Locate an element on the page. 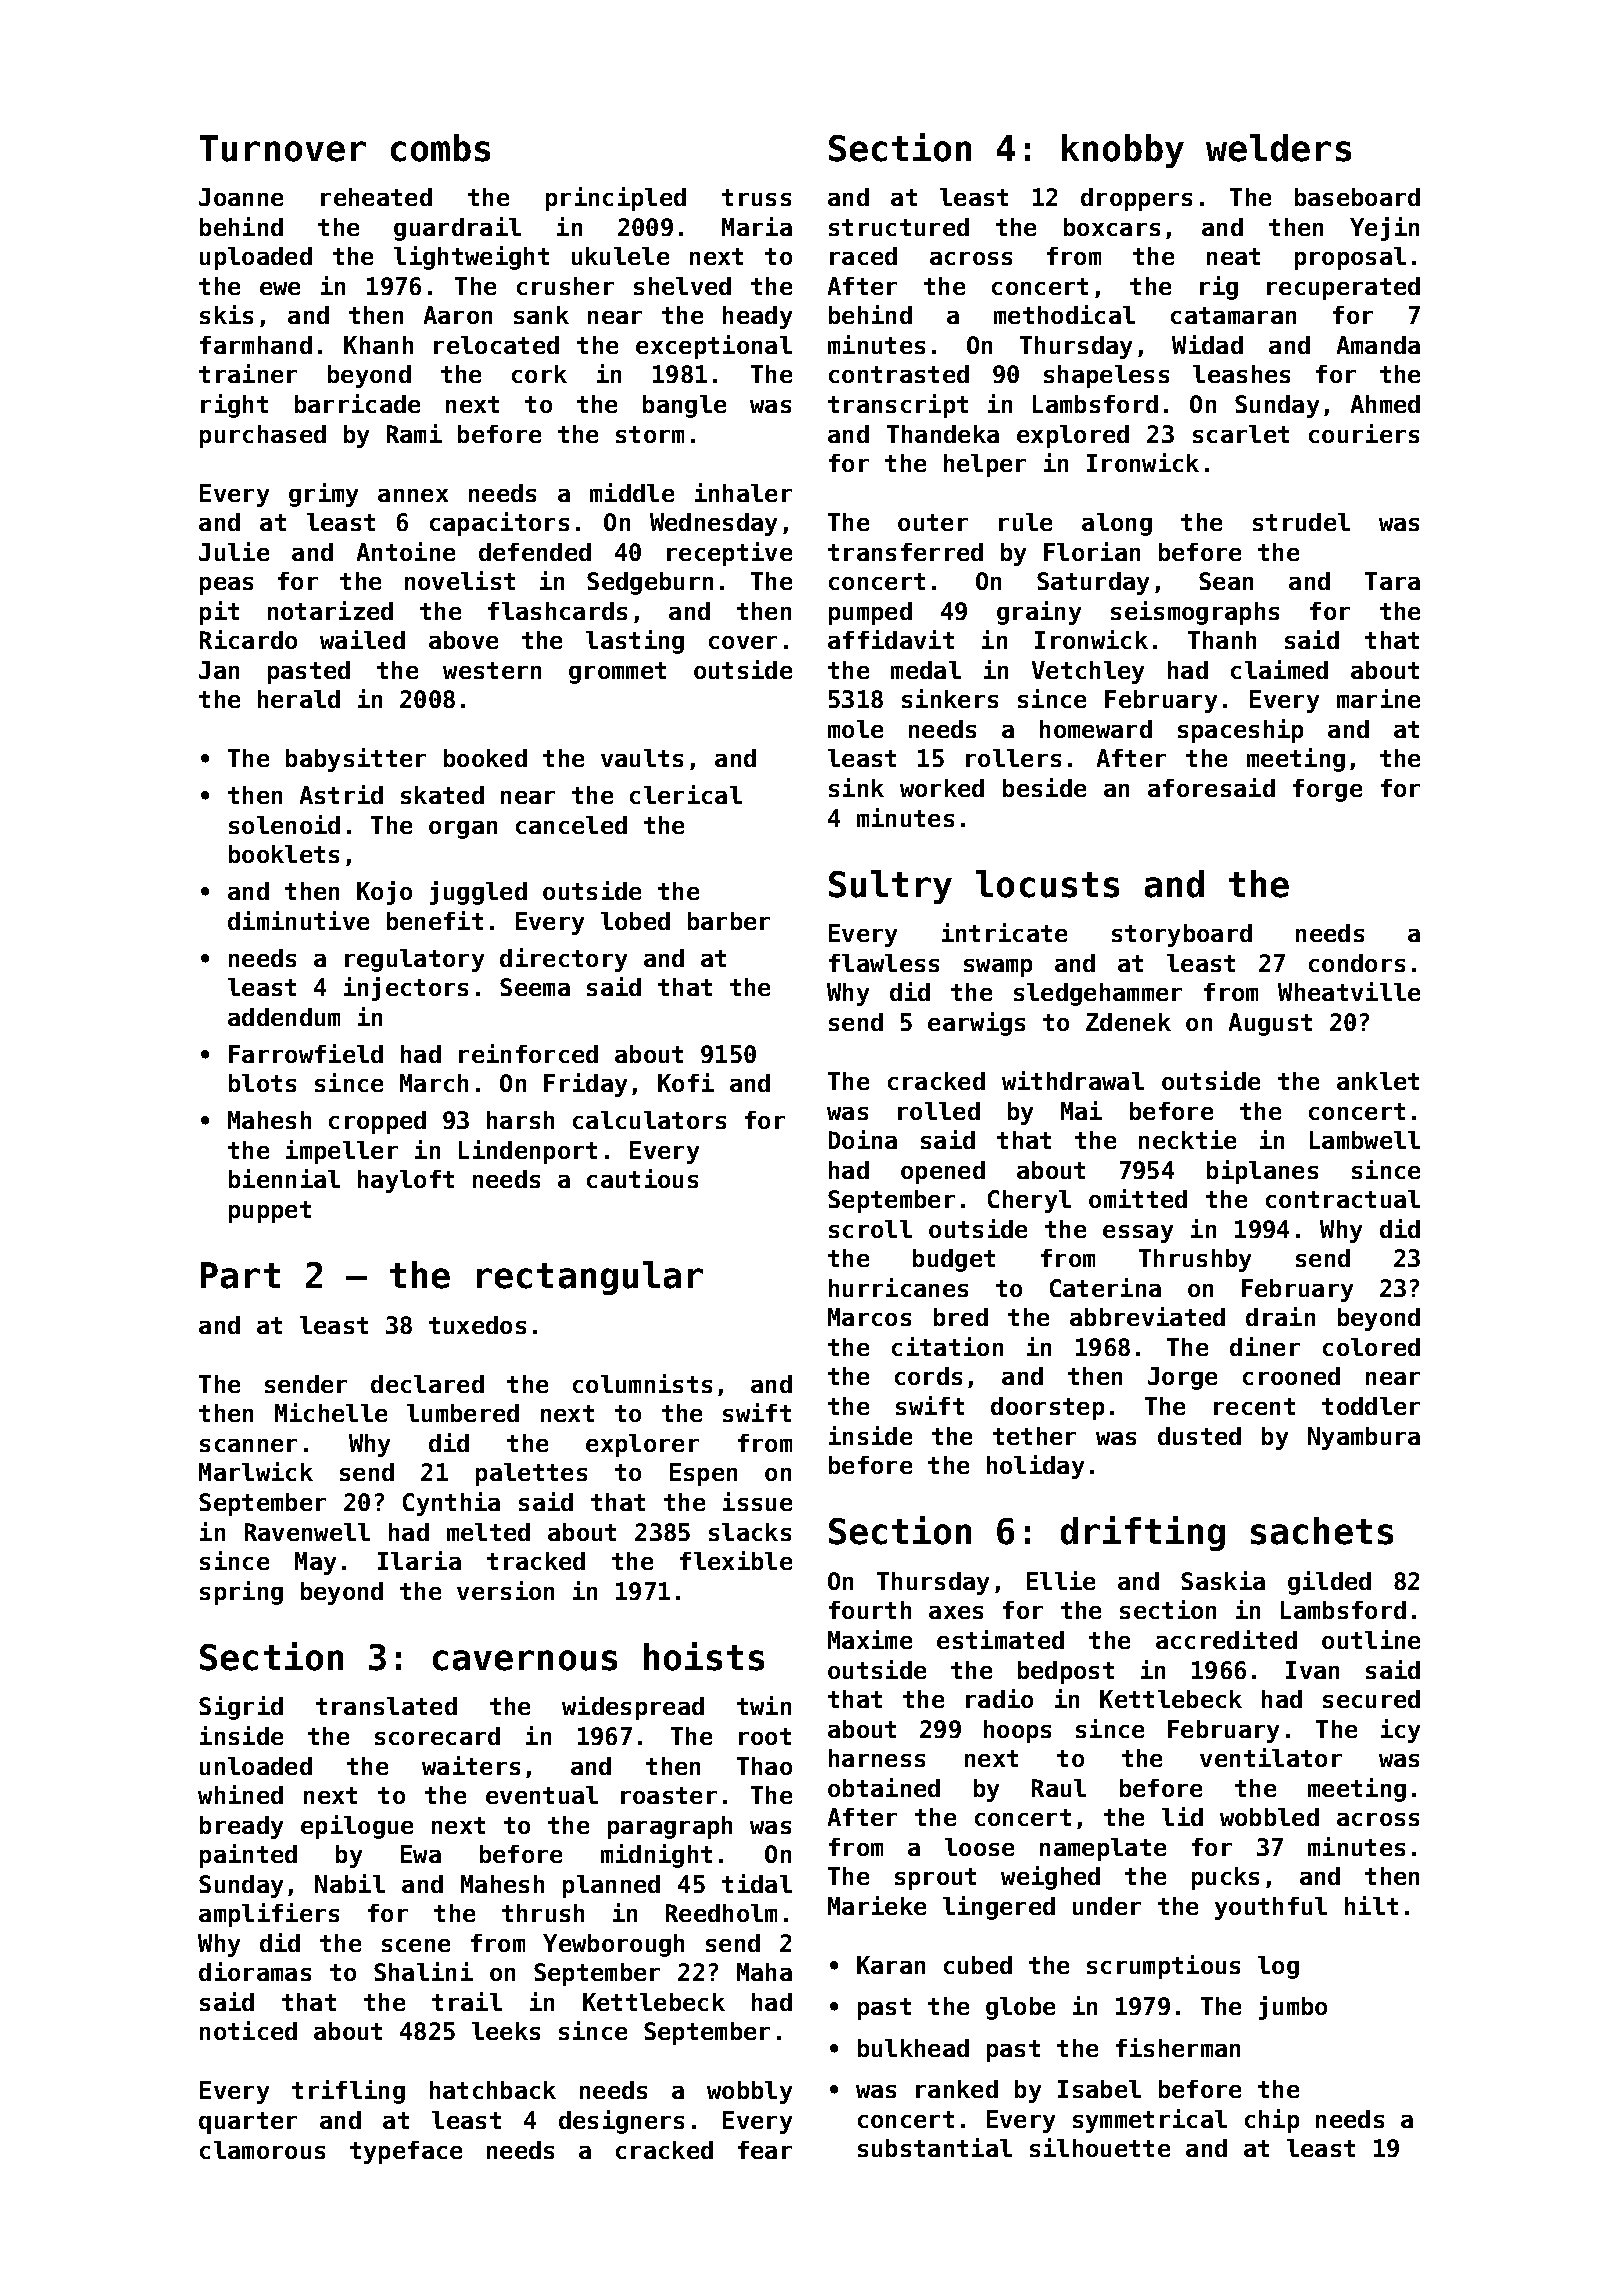  truss is located at coordinates (756, 197).
